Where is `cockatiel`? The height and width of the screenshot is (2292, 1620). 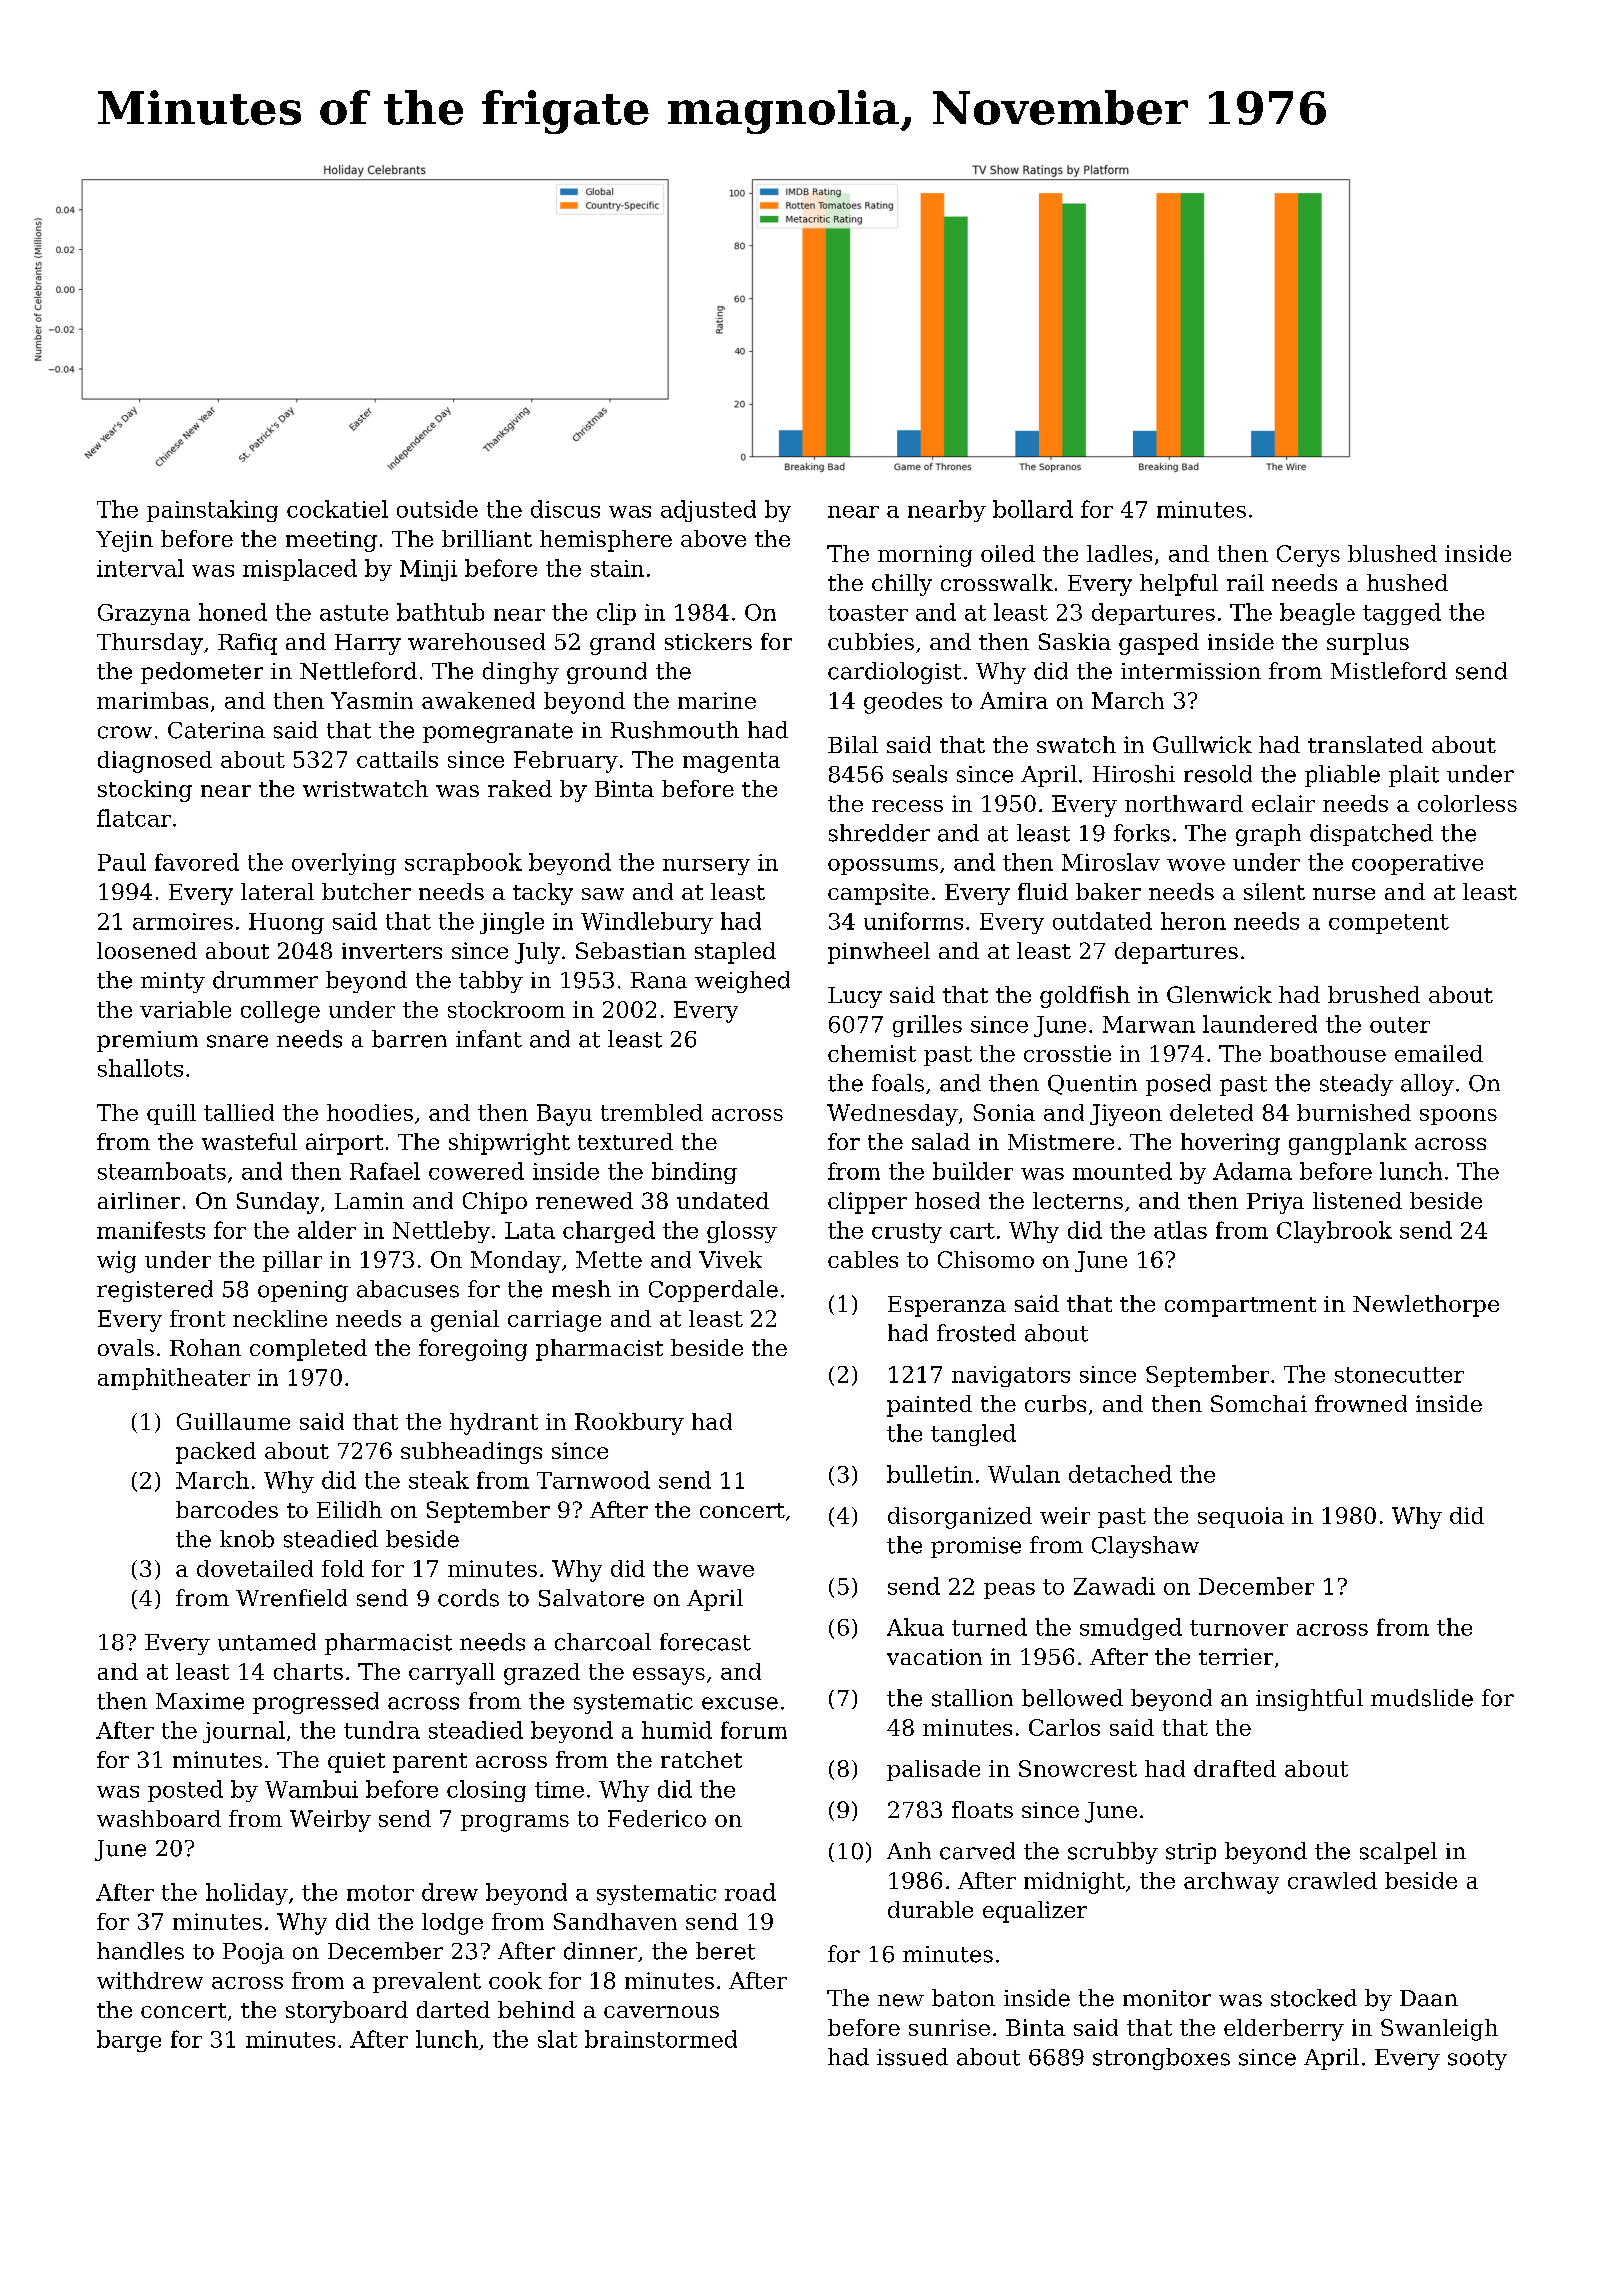 cockatiel is located at coordinates (337, 509).
